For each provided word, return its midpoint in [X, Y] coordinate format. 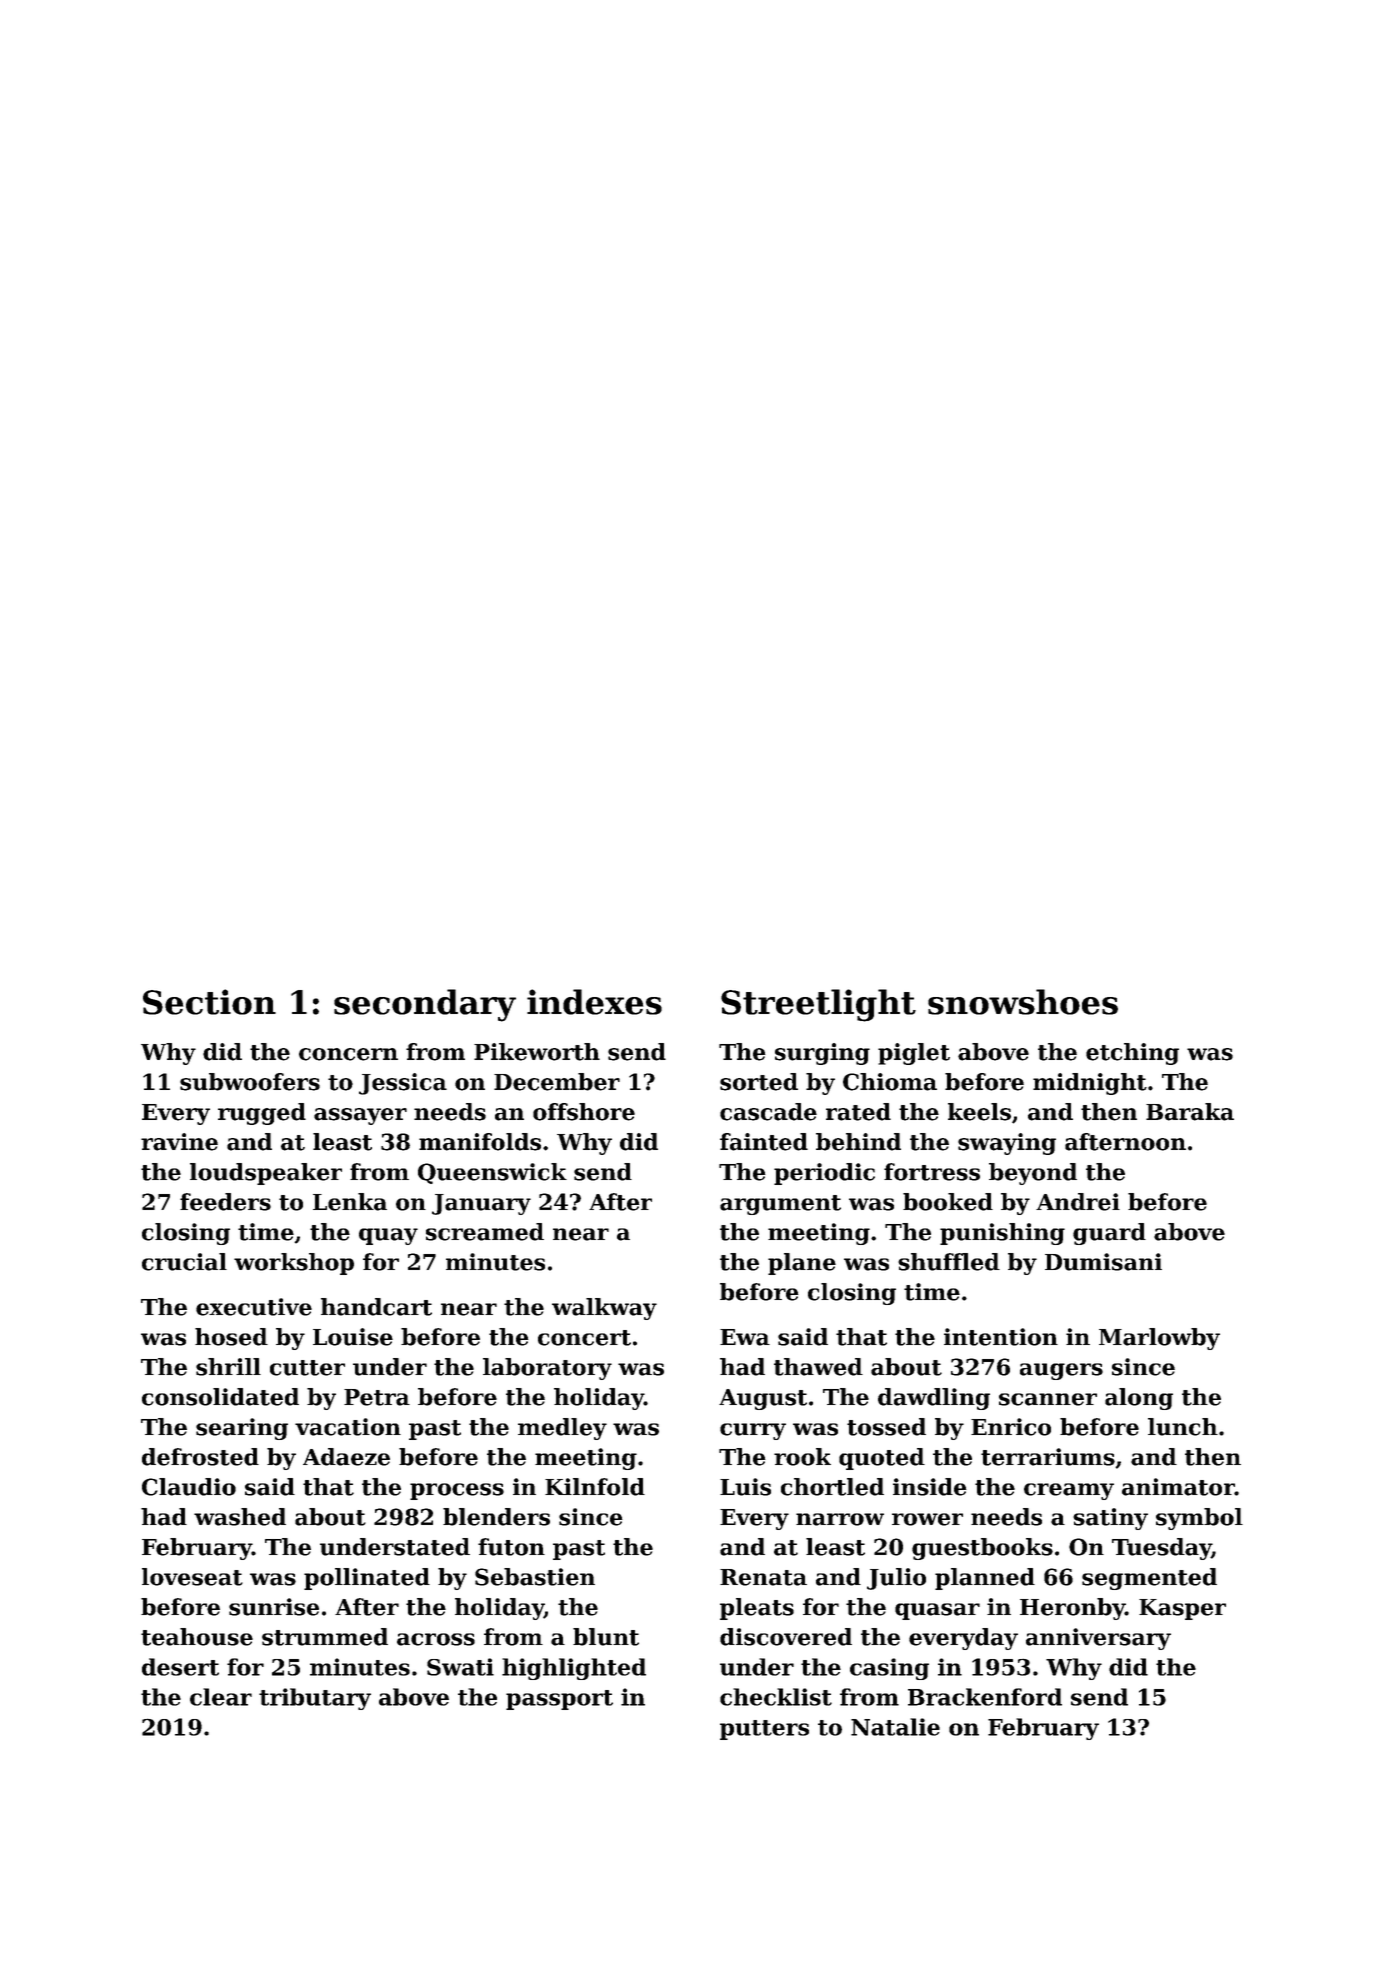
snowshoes [1023, 1002]
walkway [604, 1309]
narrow [840, 1519]
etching [1132, 1054]
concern [348, 1054]
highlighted [574, 1669]
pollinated [367, 1579]
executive [254, 1307]
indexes [594, 1002]
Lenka [350, 1202]
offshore [584, 1112]
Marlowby [1159, 1339]
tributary [315, 1699]
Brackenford [985, 1697]
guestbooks [982, 1549]
